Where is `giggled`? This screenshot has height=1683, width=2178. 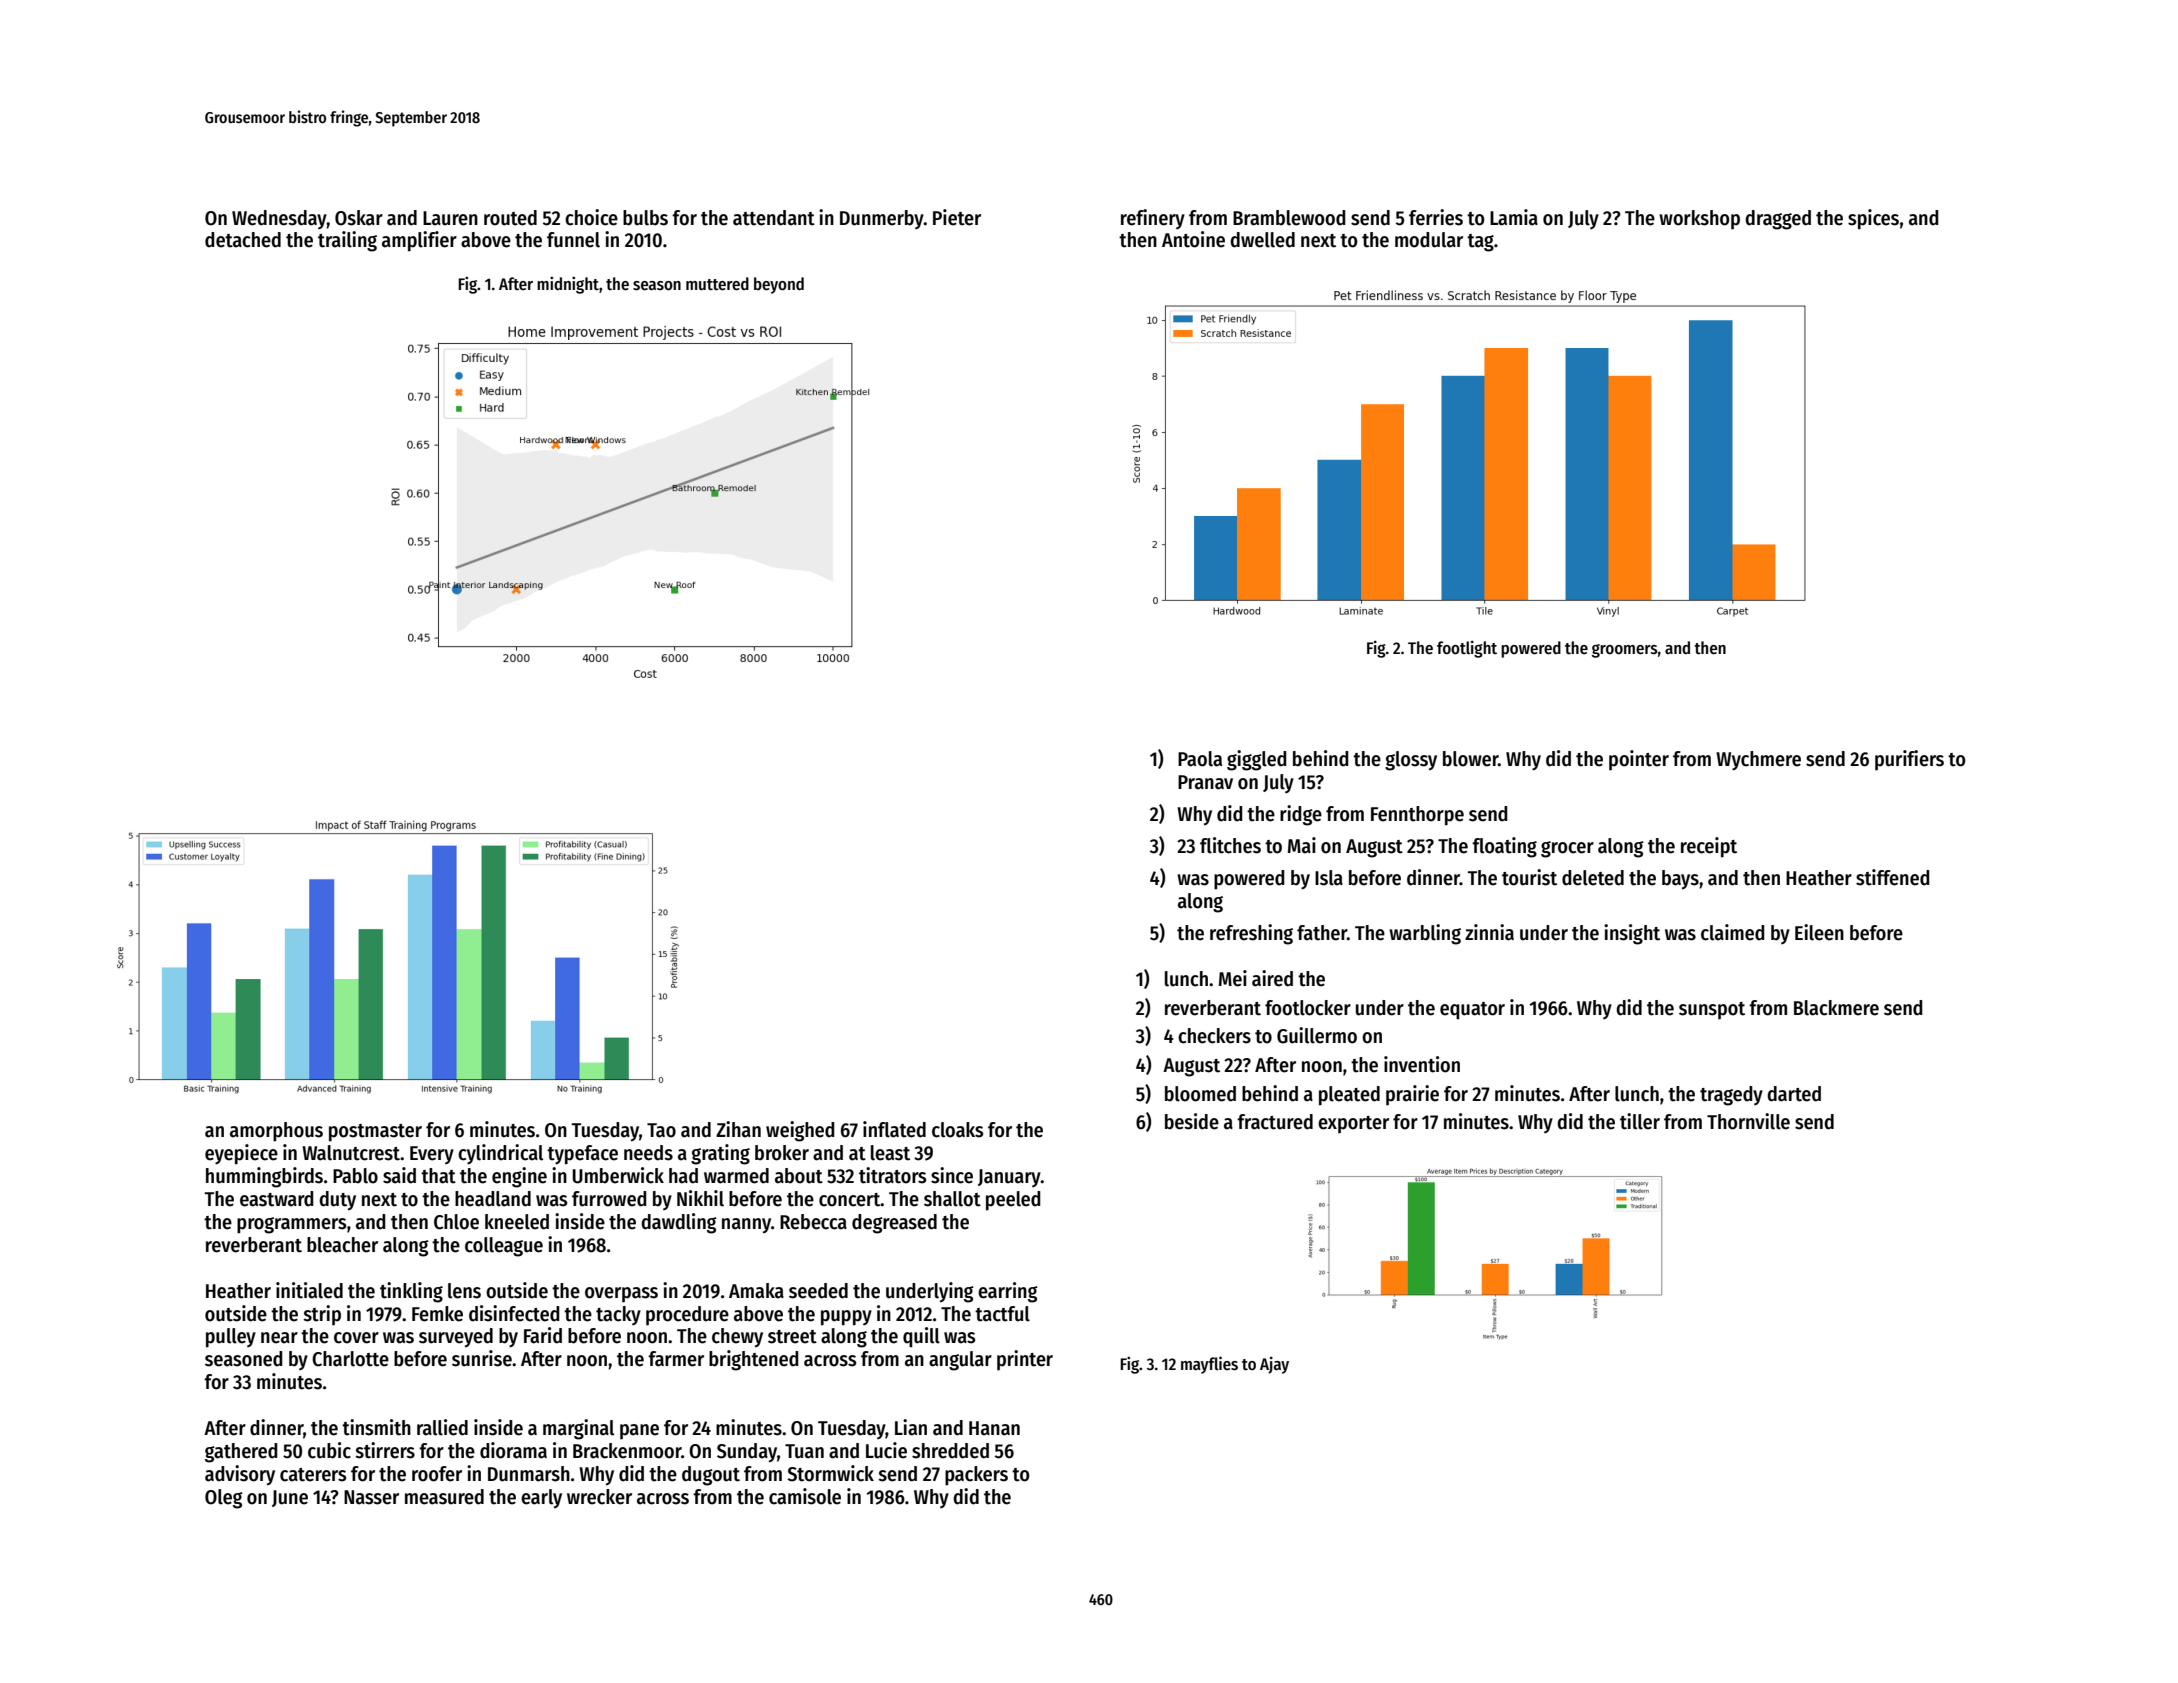
giggled is located at coordinates (1257, 760).
